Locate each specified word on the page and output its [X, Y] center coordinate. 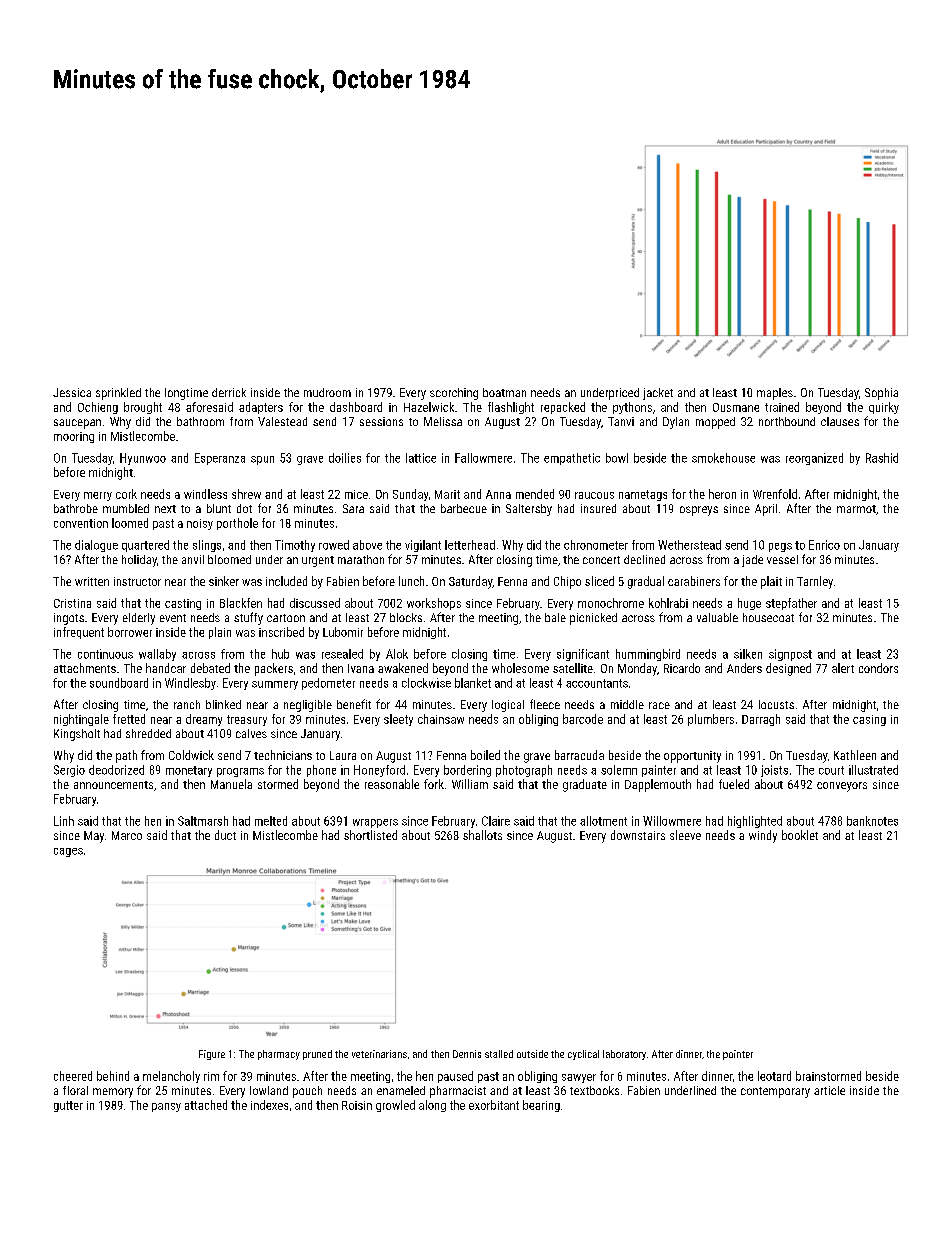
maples [775, 394]
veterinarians [379, 1054]
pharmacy [279, 1055]
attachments [85, 668]
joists [774, 771]
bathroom [200, 421]
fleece [545, 704]
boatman [504, 392]
